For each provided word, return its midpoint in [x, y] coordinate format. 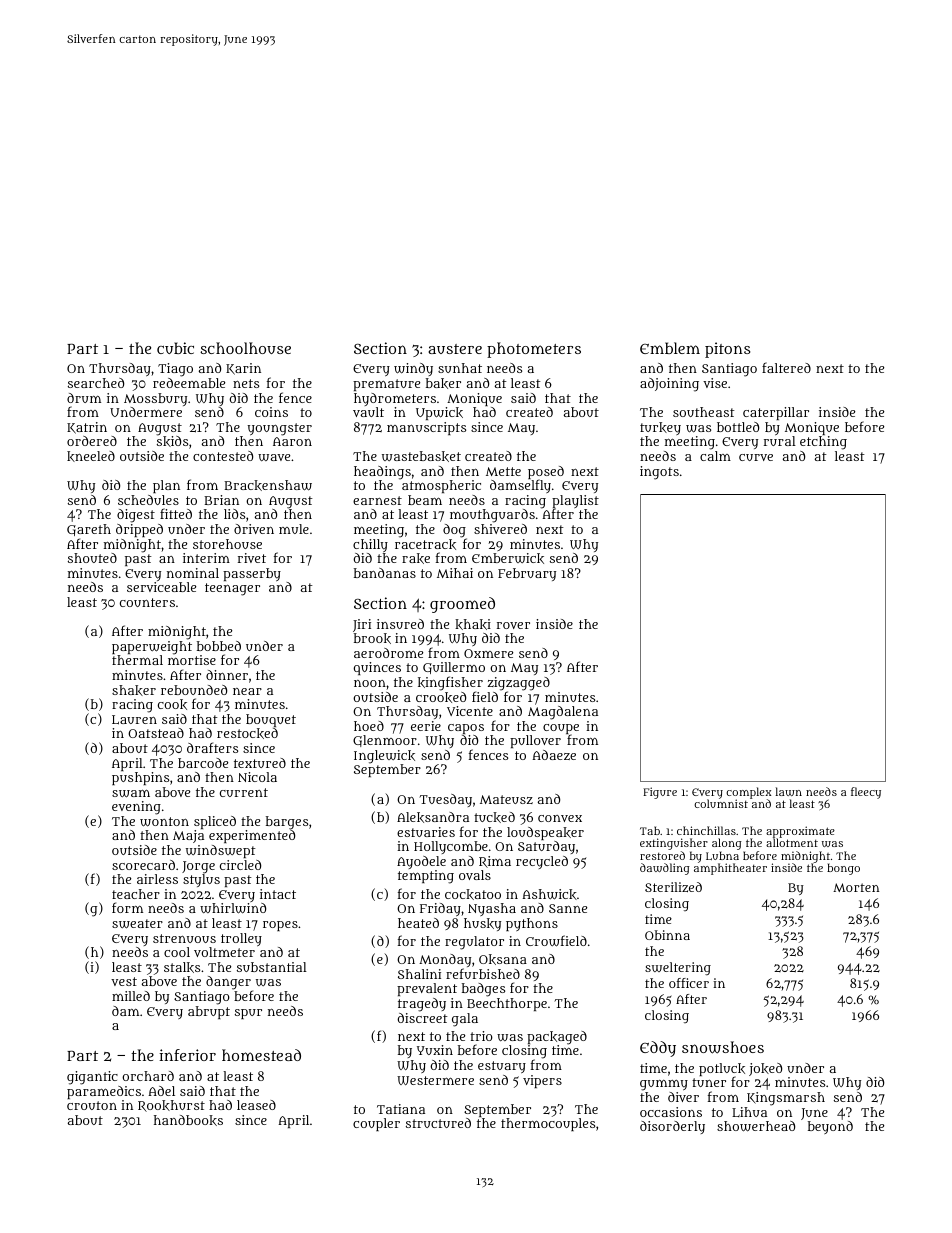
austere [455, 349]
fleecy [866, 793]
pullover [535, 741]
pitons [727, 350]
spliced [215, 822]
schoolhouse [245, 348]
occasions [671, 1112]
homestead [261, 1055]
